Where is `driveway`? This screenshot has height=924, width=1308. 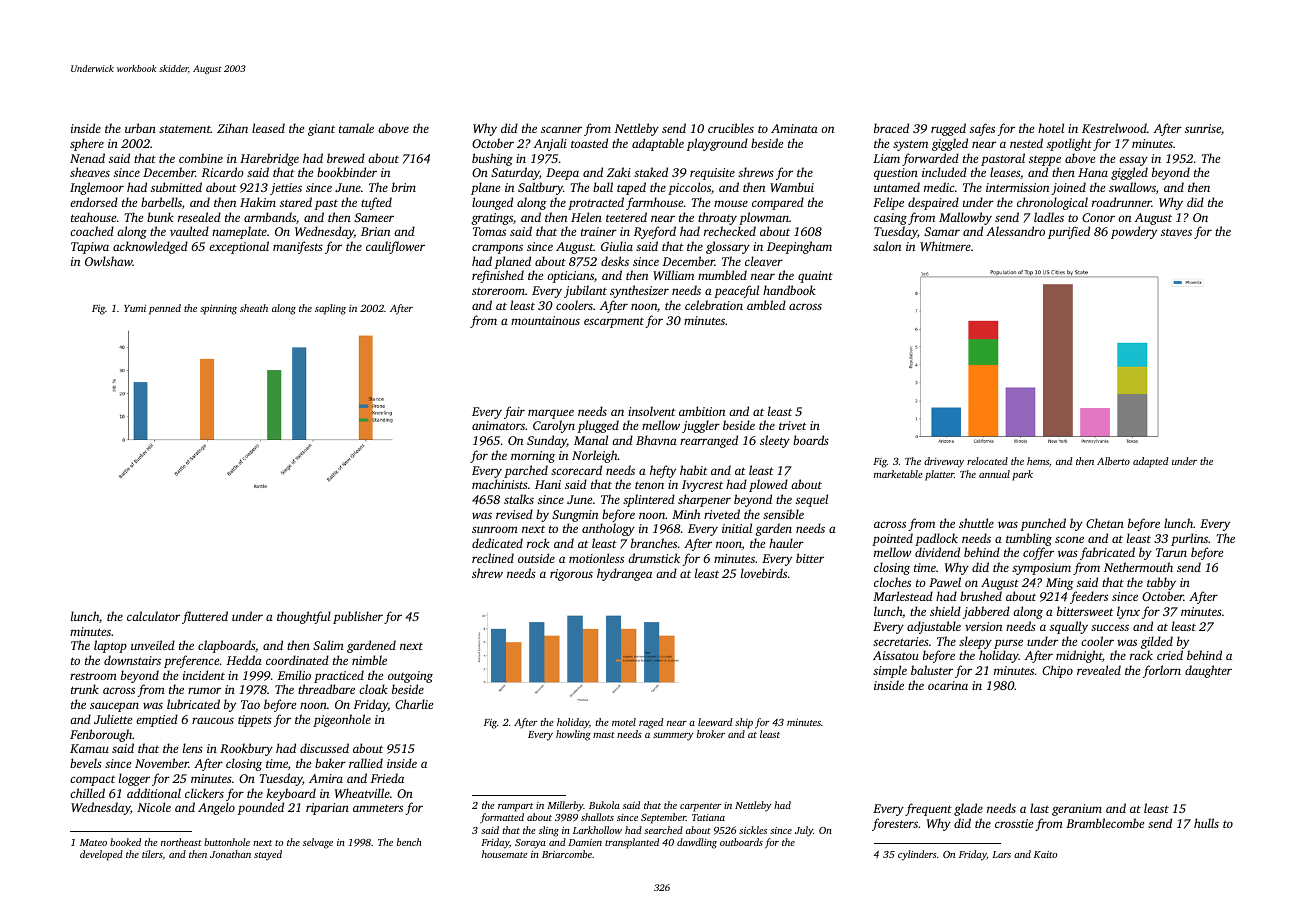
driveway is located at coordinates (944, 462).
